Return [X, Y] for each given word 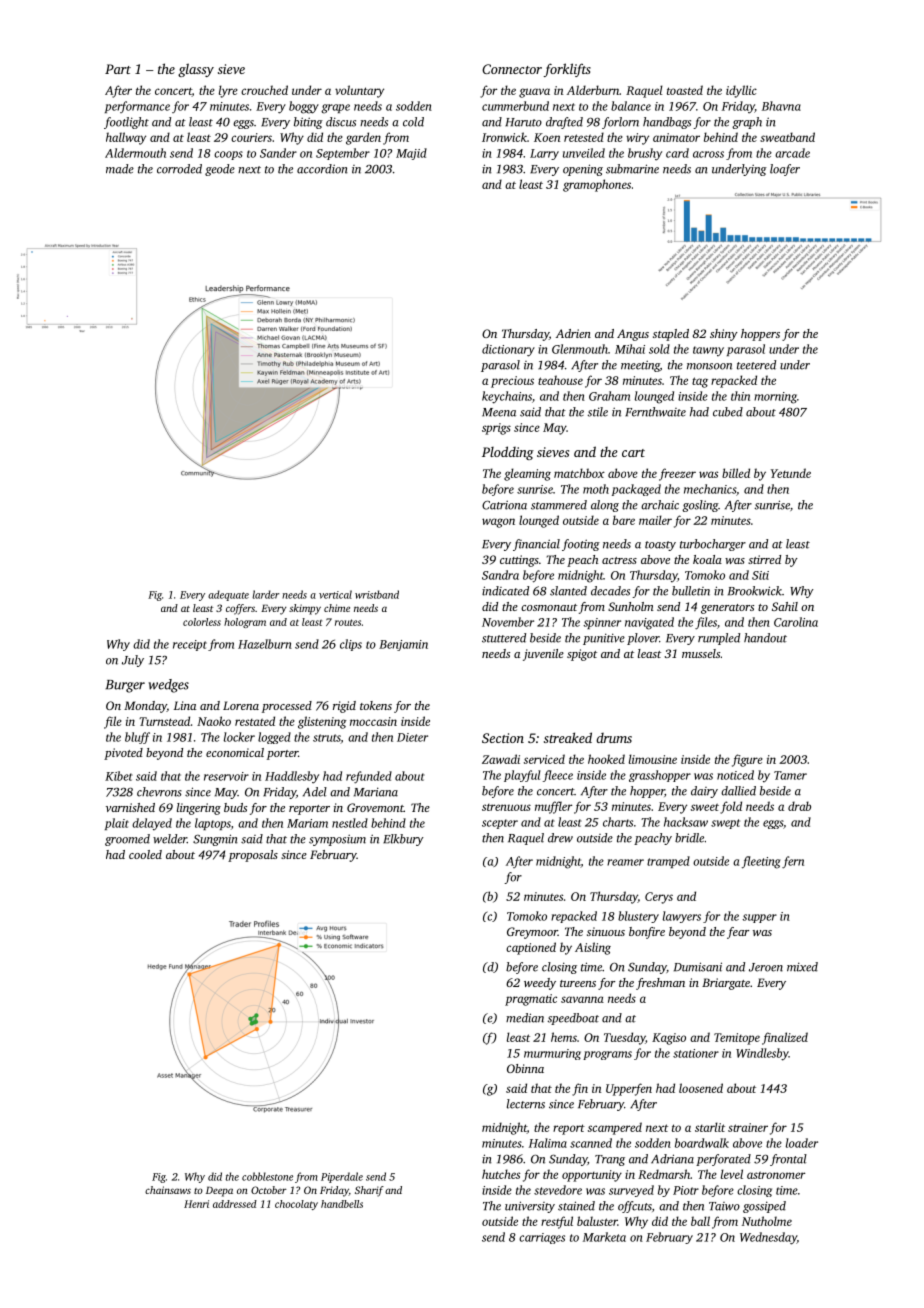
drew [560, 838]
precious [512, 382]
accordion [322, 169]
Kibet [119, 776]
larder [265, 594]
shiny [724, 335]
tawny [708, 351]
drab [799, 806]
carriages [542, 1238]
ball [700, 1221]
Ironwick [504, 137]
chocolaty [296, 1205]
